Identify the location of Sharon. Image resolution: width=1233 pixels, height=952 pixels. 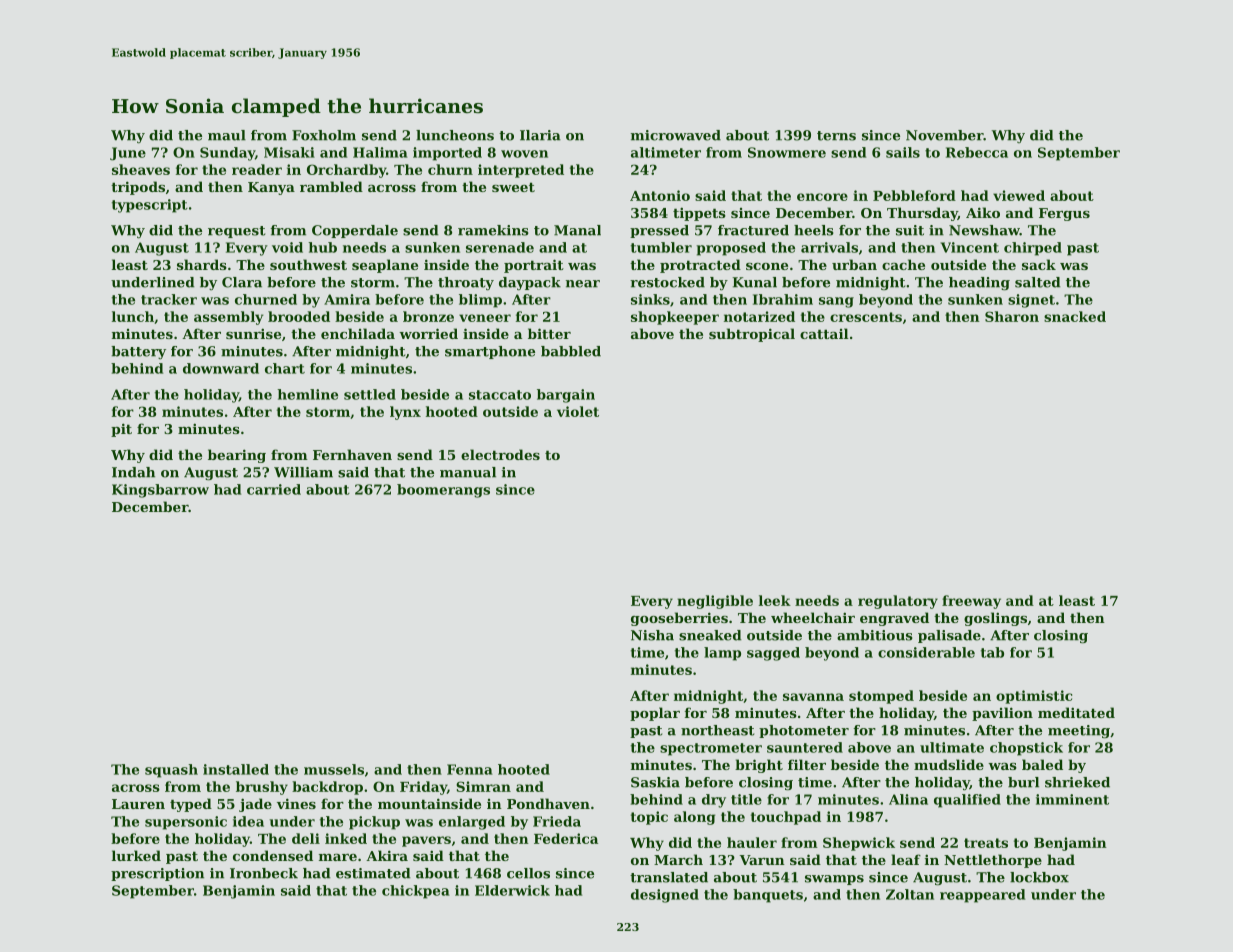
(1012, 316).
